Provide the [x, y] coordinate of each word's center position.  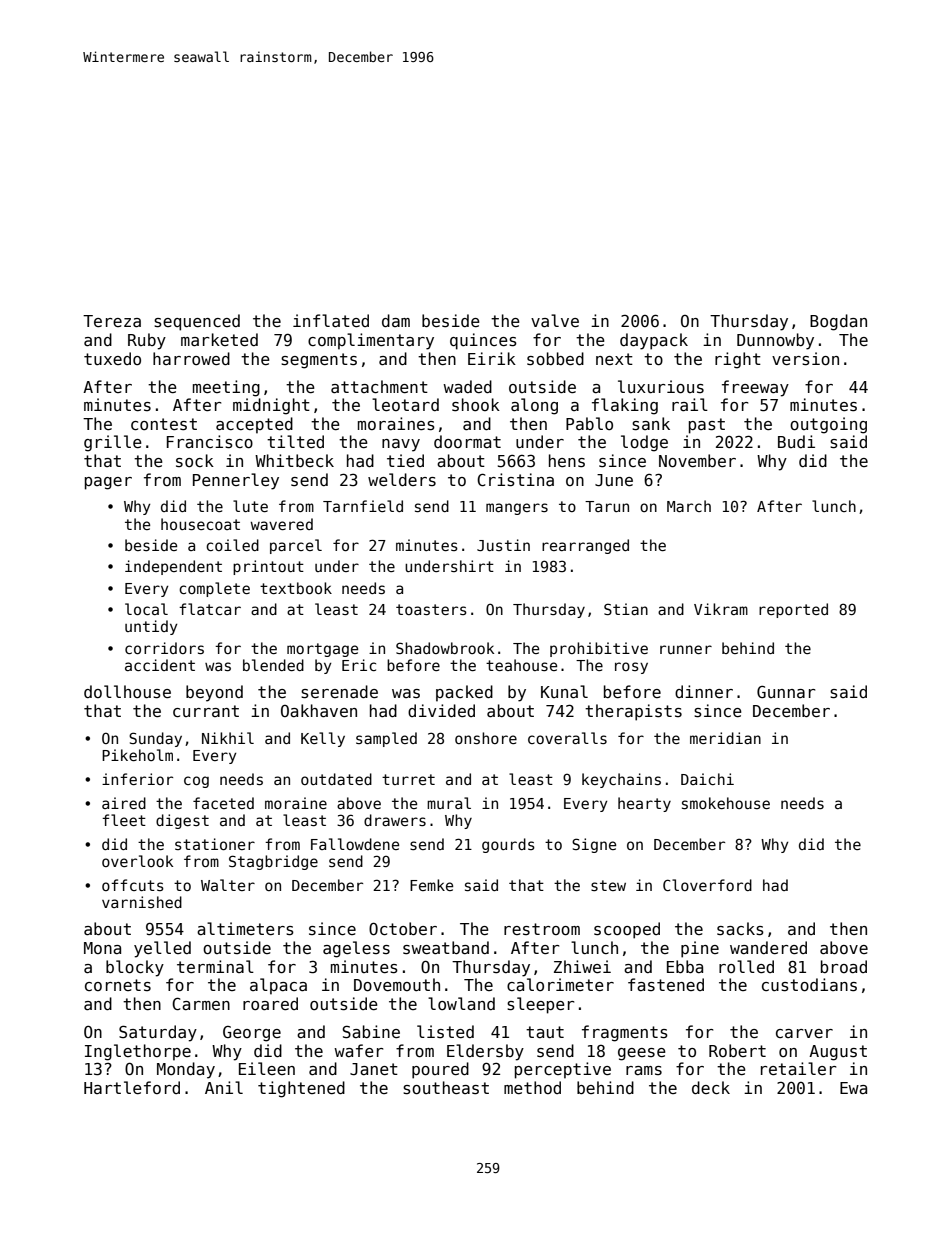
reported [793, 610]
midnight [271, 406]
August [838, 1053]
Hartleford [132, 1087]
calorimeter [560, 984]
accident [160, 665]
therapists [633, 712]
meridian [725, 738]
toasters [431, 609]
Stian [626, 609]
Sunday [155, 739]
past [707, 426]
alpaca [278, 986]
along [534, 406]
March [689, 506]
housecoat [200, 524]
